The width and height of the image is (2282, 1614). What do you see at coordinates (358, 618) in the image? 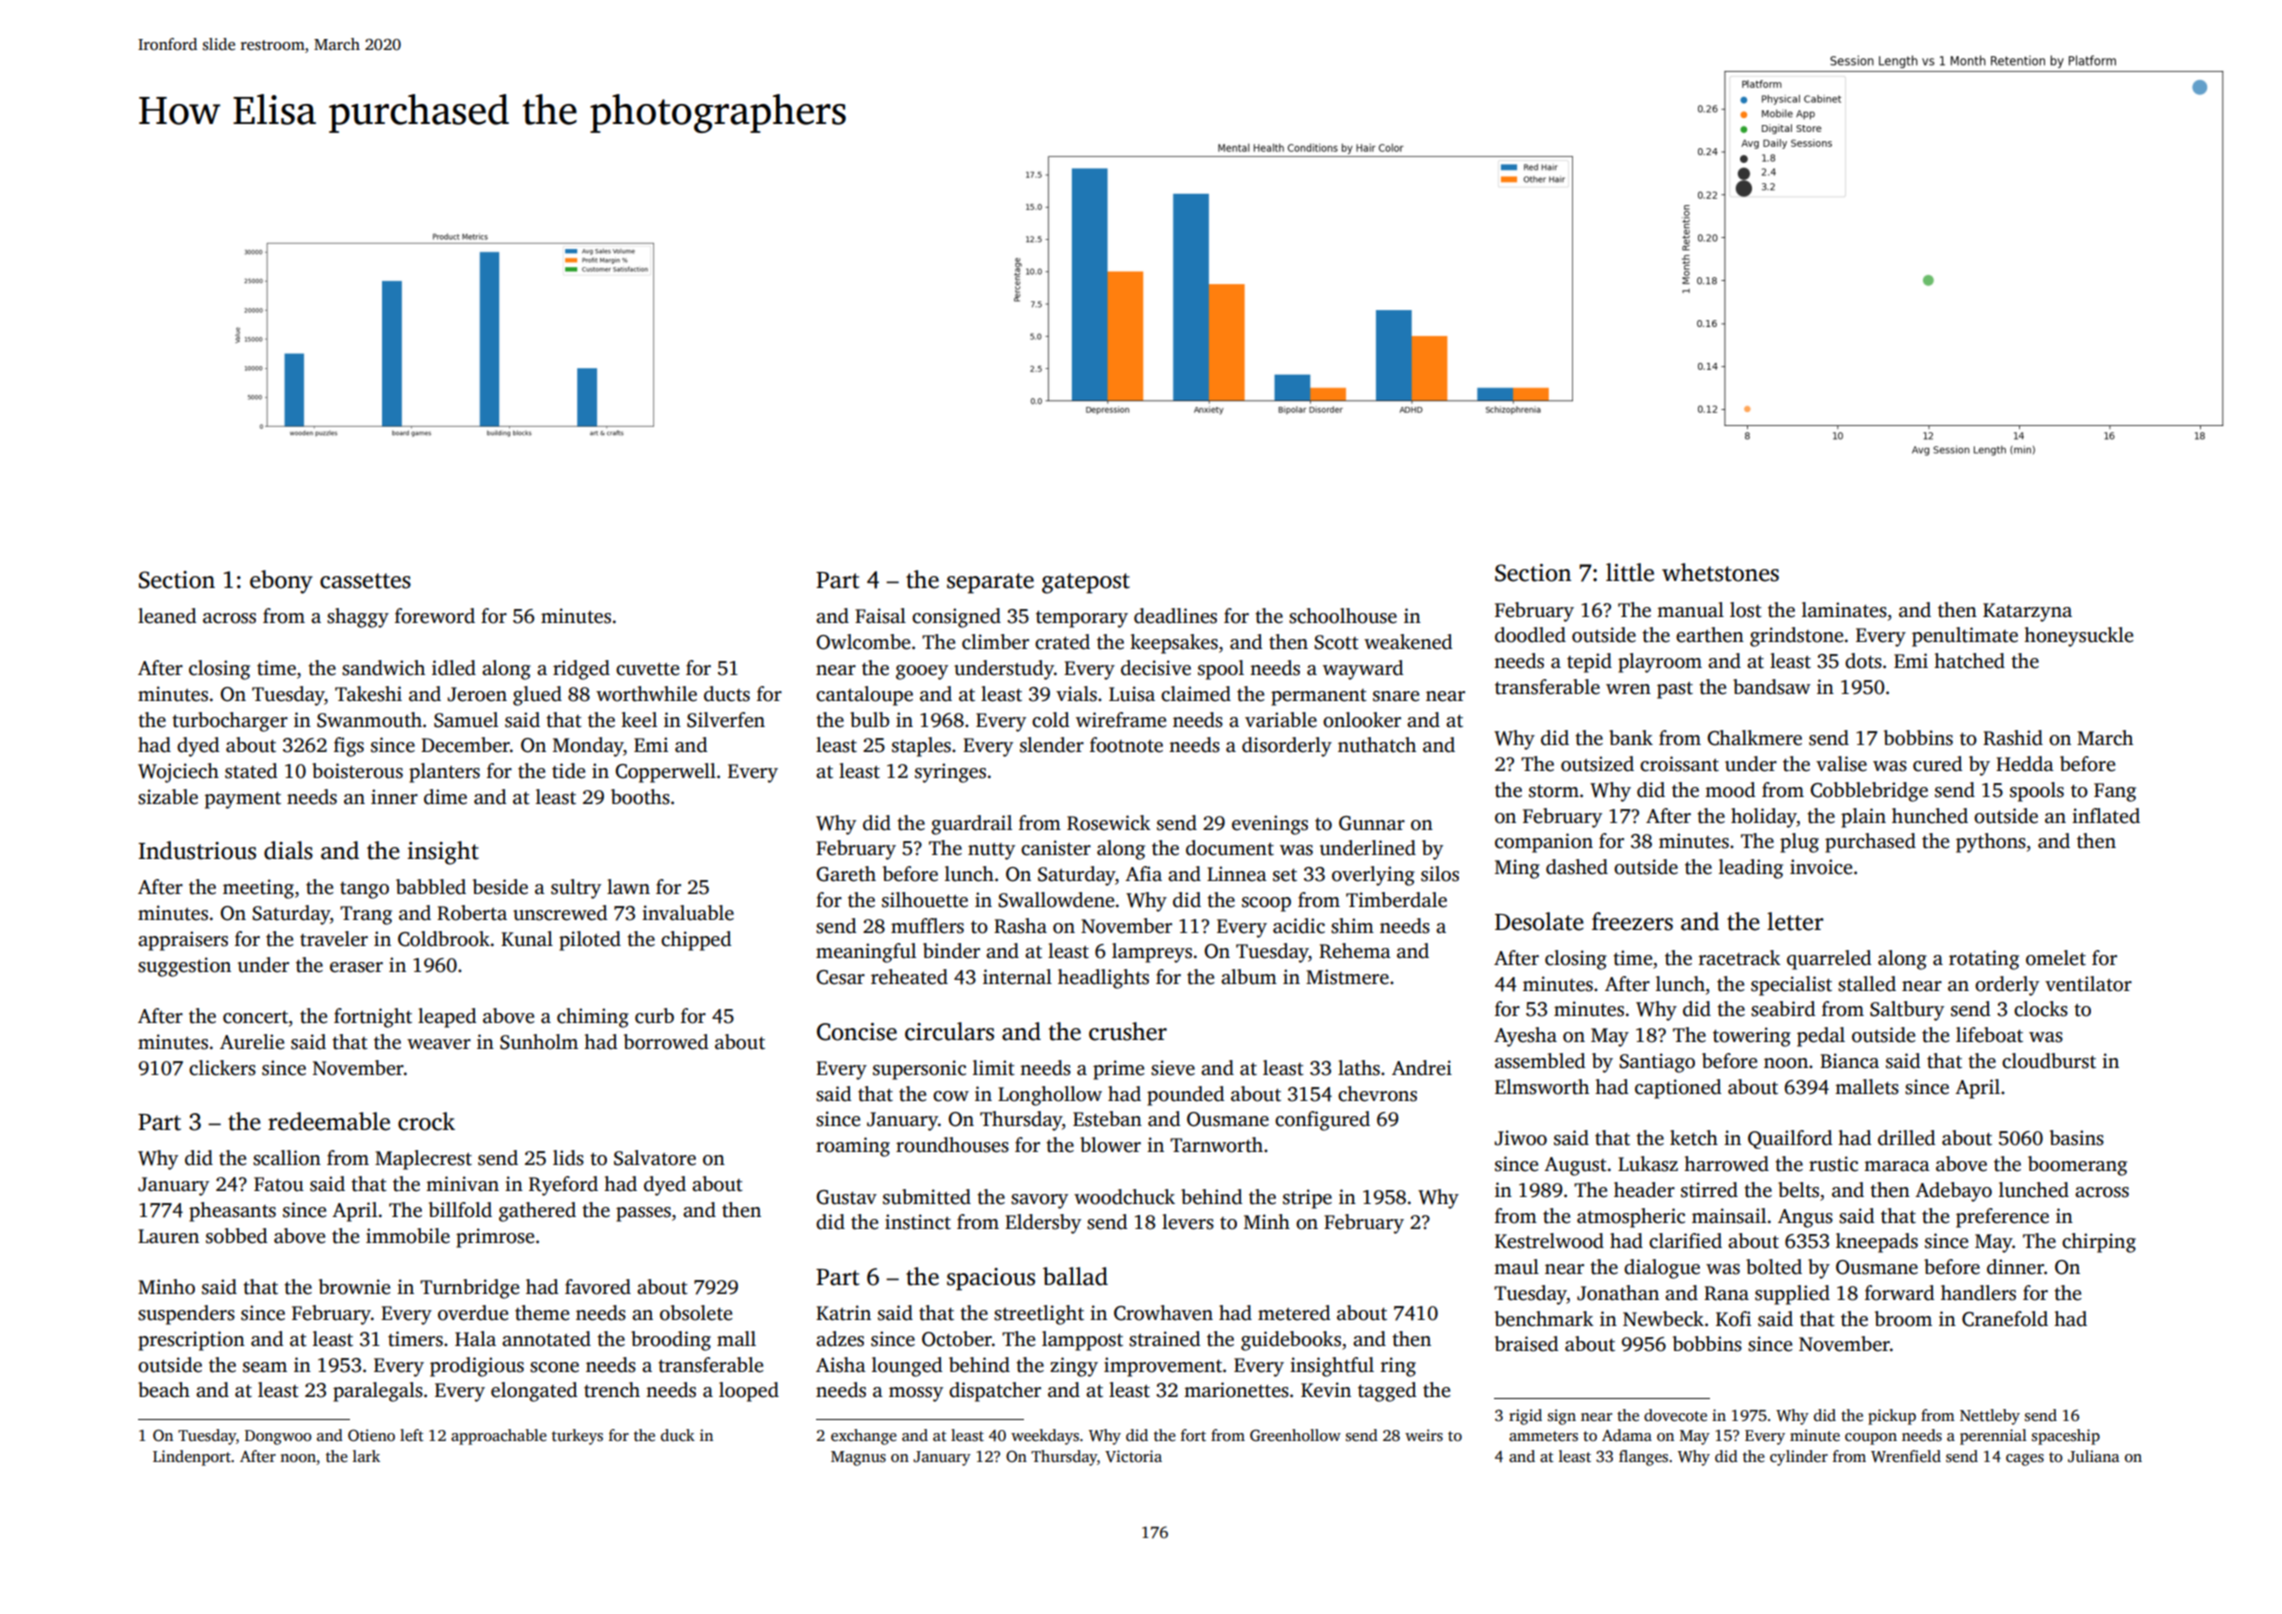
I see `shaggy` at bounding box center [358, 618].
